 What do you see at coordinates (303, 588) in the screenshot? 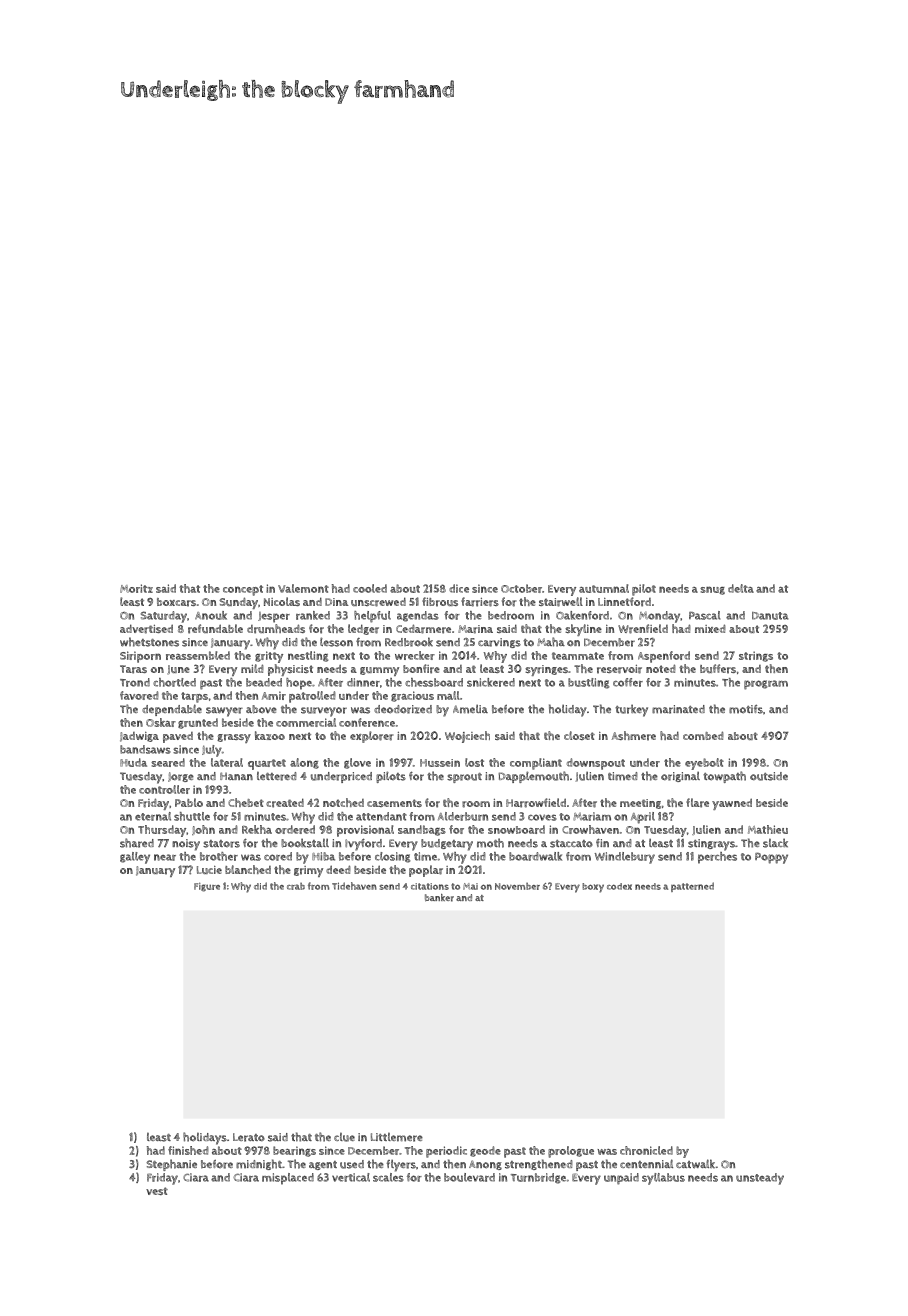
I see `Valemont` at bounding box center [303, 588].
